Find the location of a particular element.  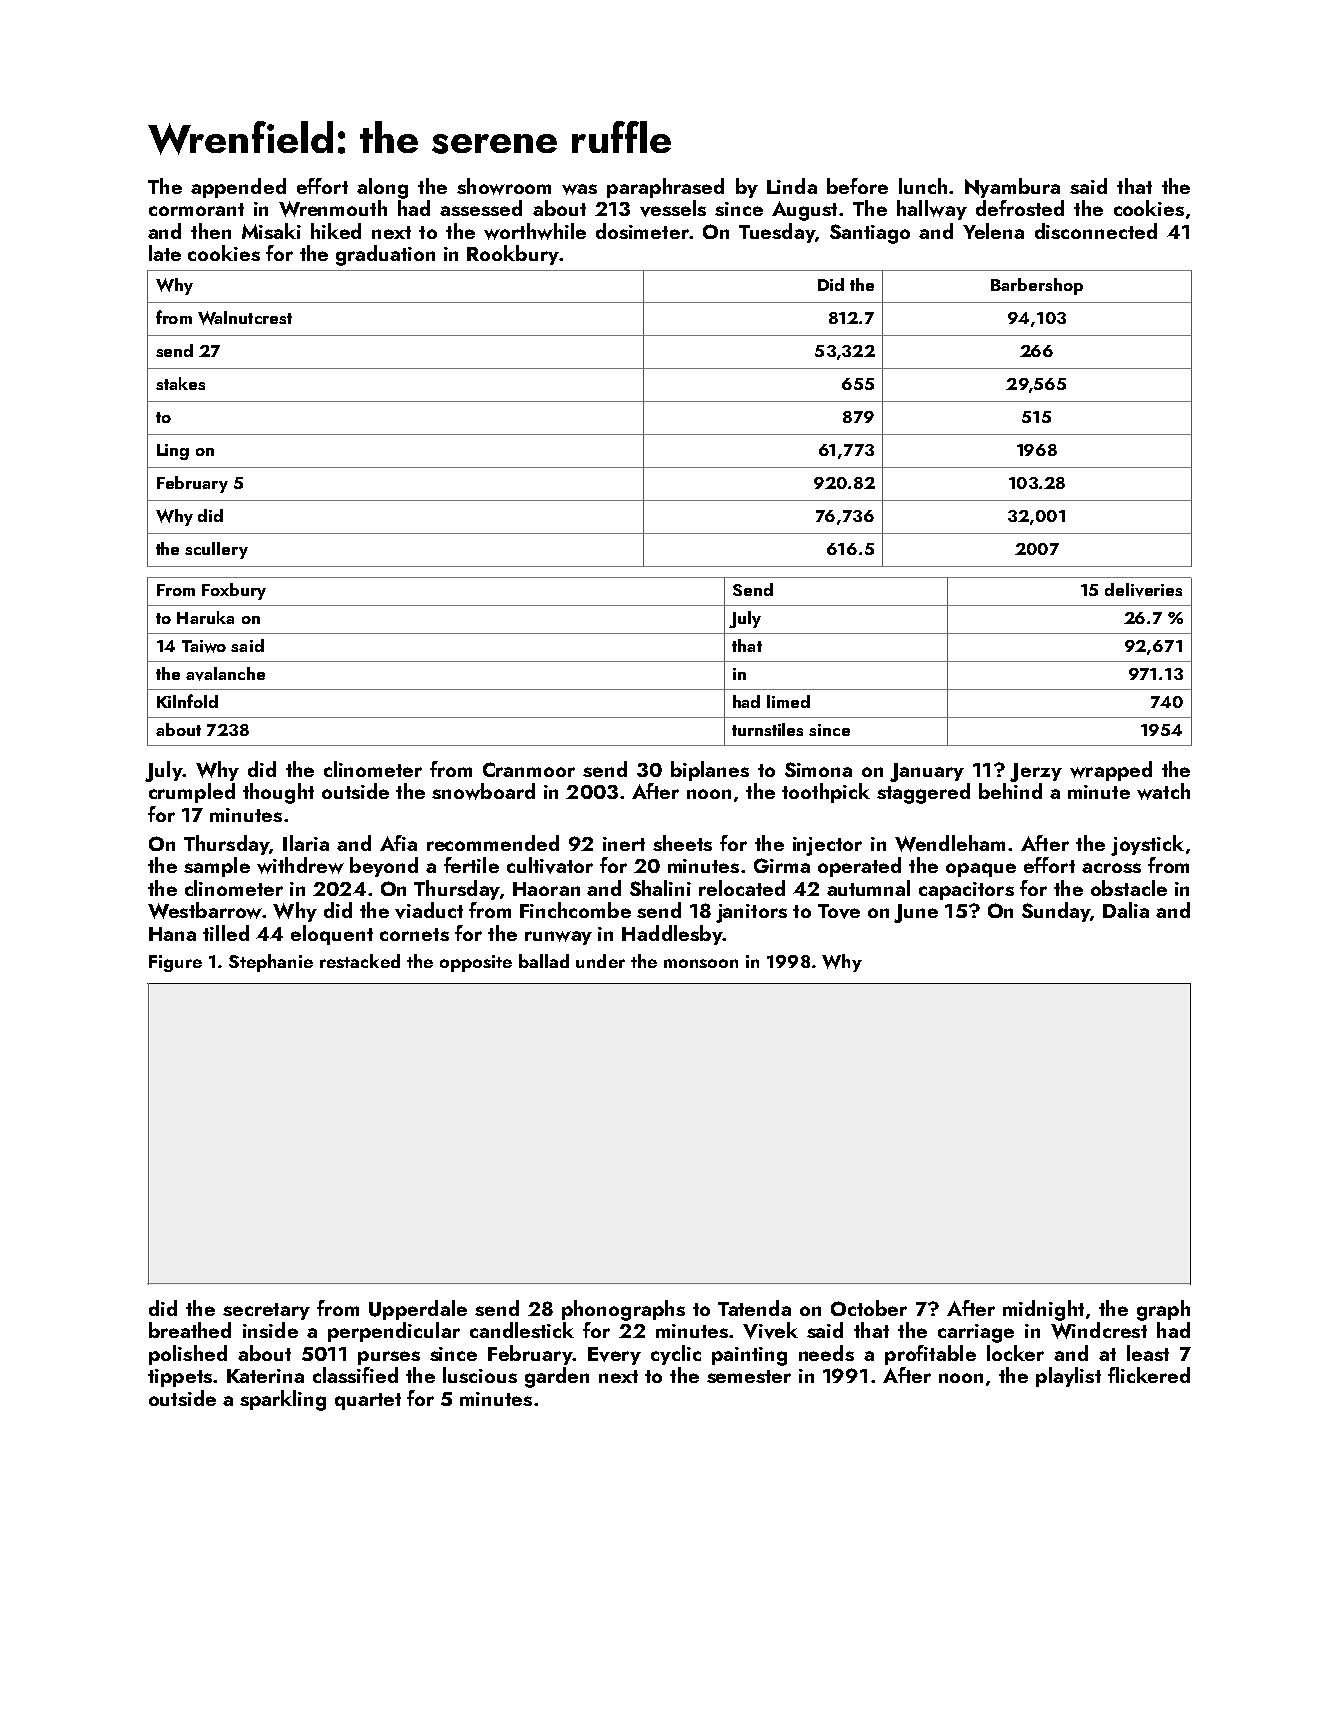

Foxbury is located at coordinates (234, 591).
